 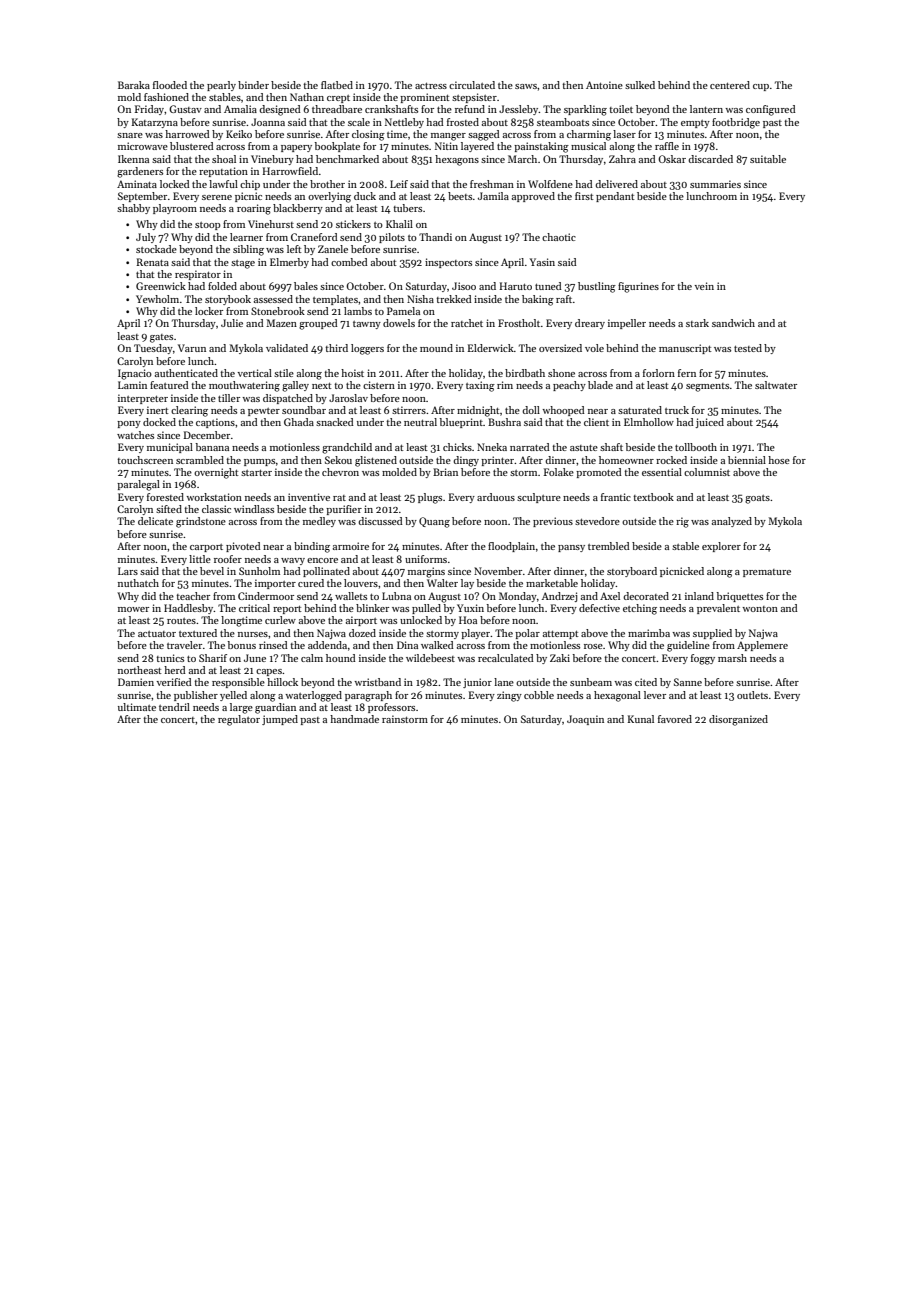 What do you see at coordinates (493, 196) in the screenshot?
I see `Jamila` at bounding box center [493, 196].
